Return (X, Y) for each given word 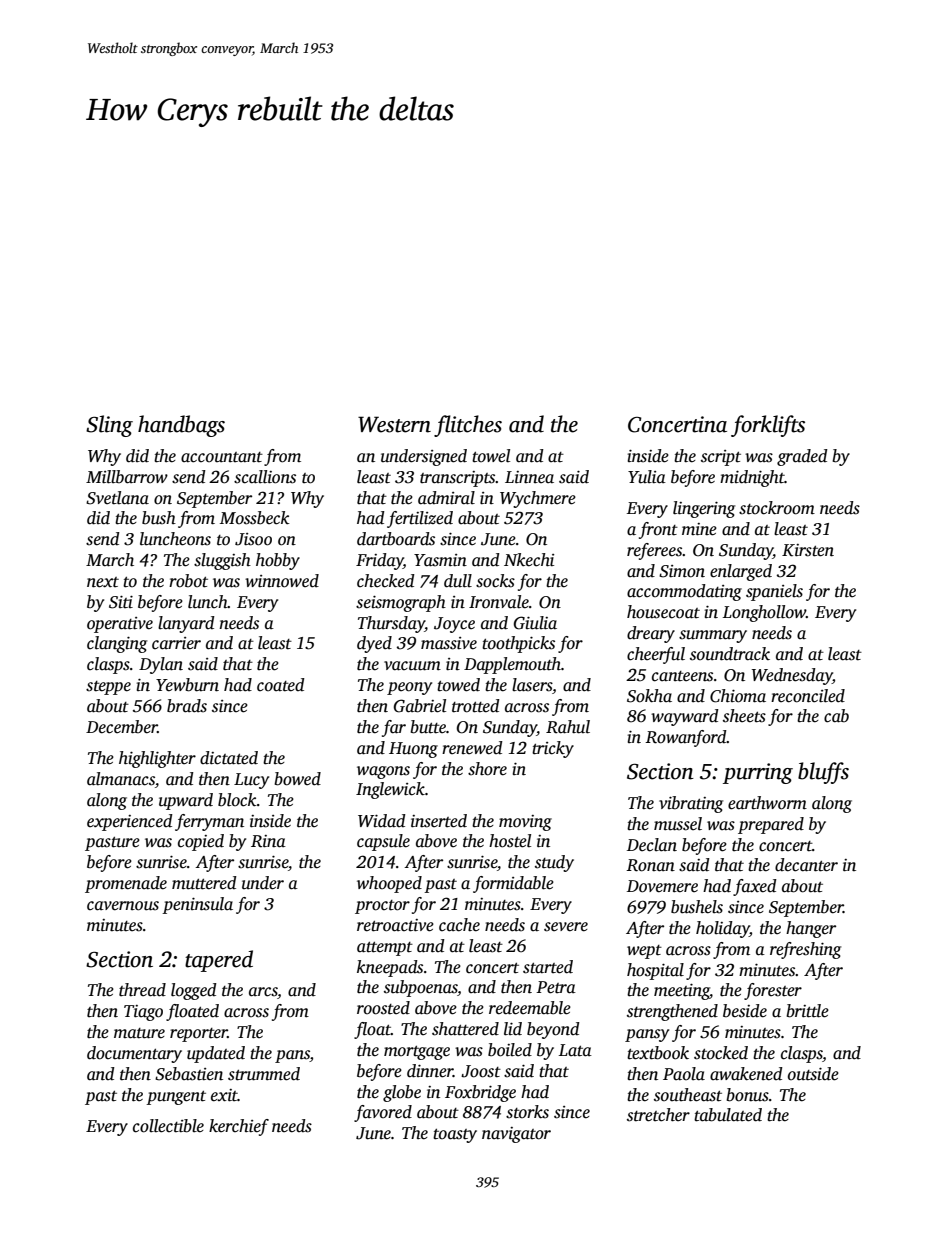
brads (187, 706)
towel (491, 456)
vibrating (691, 804)
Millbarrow (127, 477)
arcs (263, 993)
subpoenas (421, 988)
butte (428, 727)
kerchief (239, 1127)
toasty (455, 1136)
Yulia (647, 477)
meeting (682, 991)
